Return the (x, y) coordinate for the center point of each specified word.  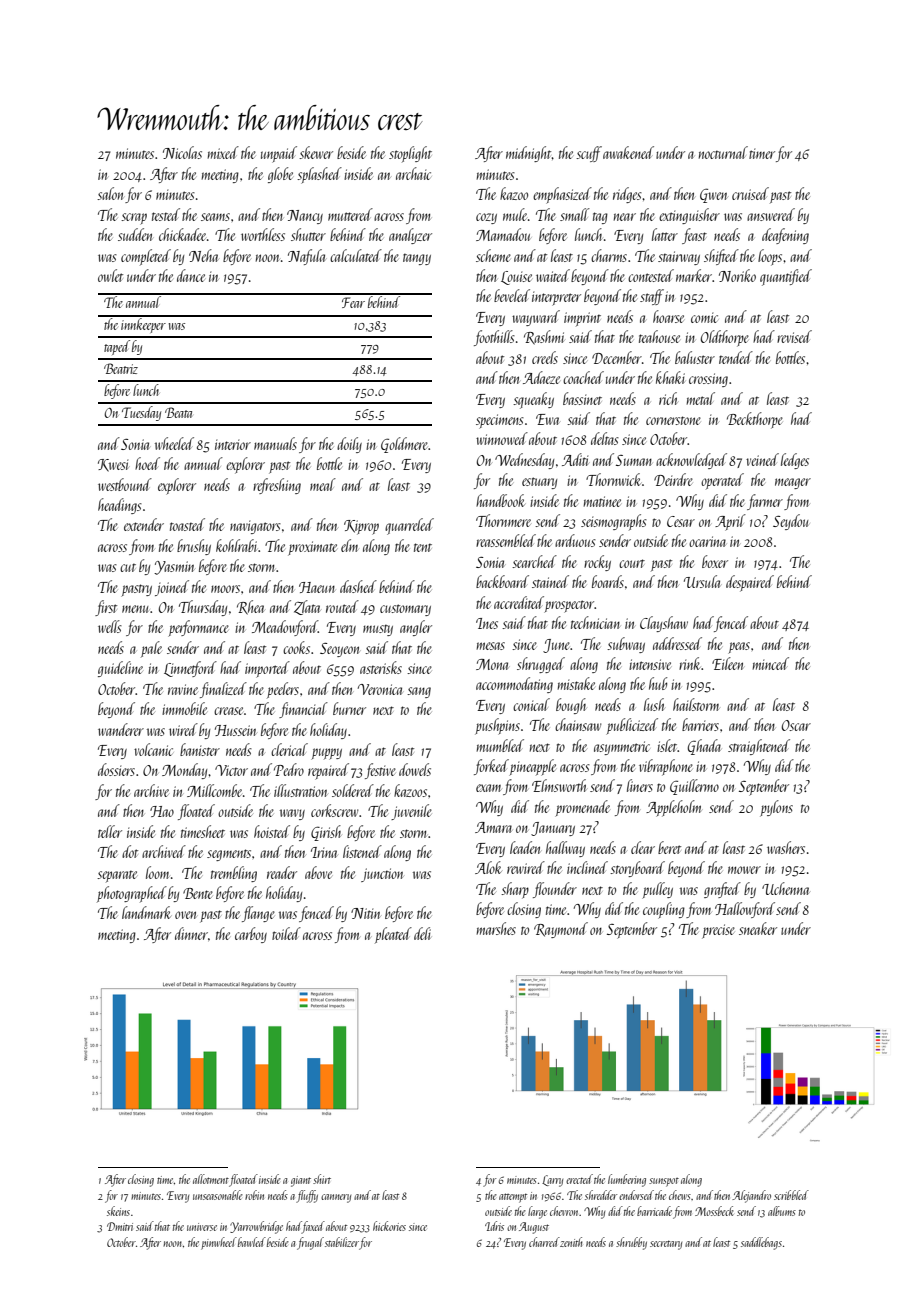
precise (718, 931)
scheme (493, 255)
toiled (286, 933)
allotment (211, 1179)
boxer (715, 561)
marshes (496, 928)
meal (323, 484)
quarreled (409, 526)
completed (146, 257)
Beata (178, 412)
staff (652, 297)
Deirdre (673, 479)
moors (225, 589)
